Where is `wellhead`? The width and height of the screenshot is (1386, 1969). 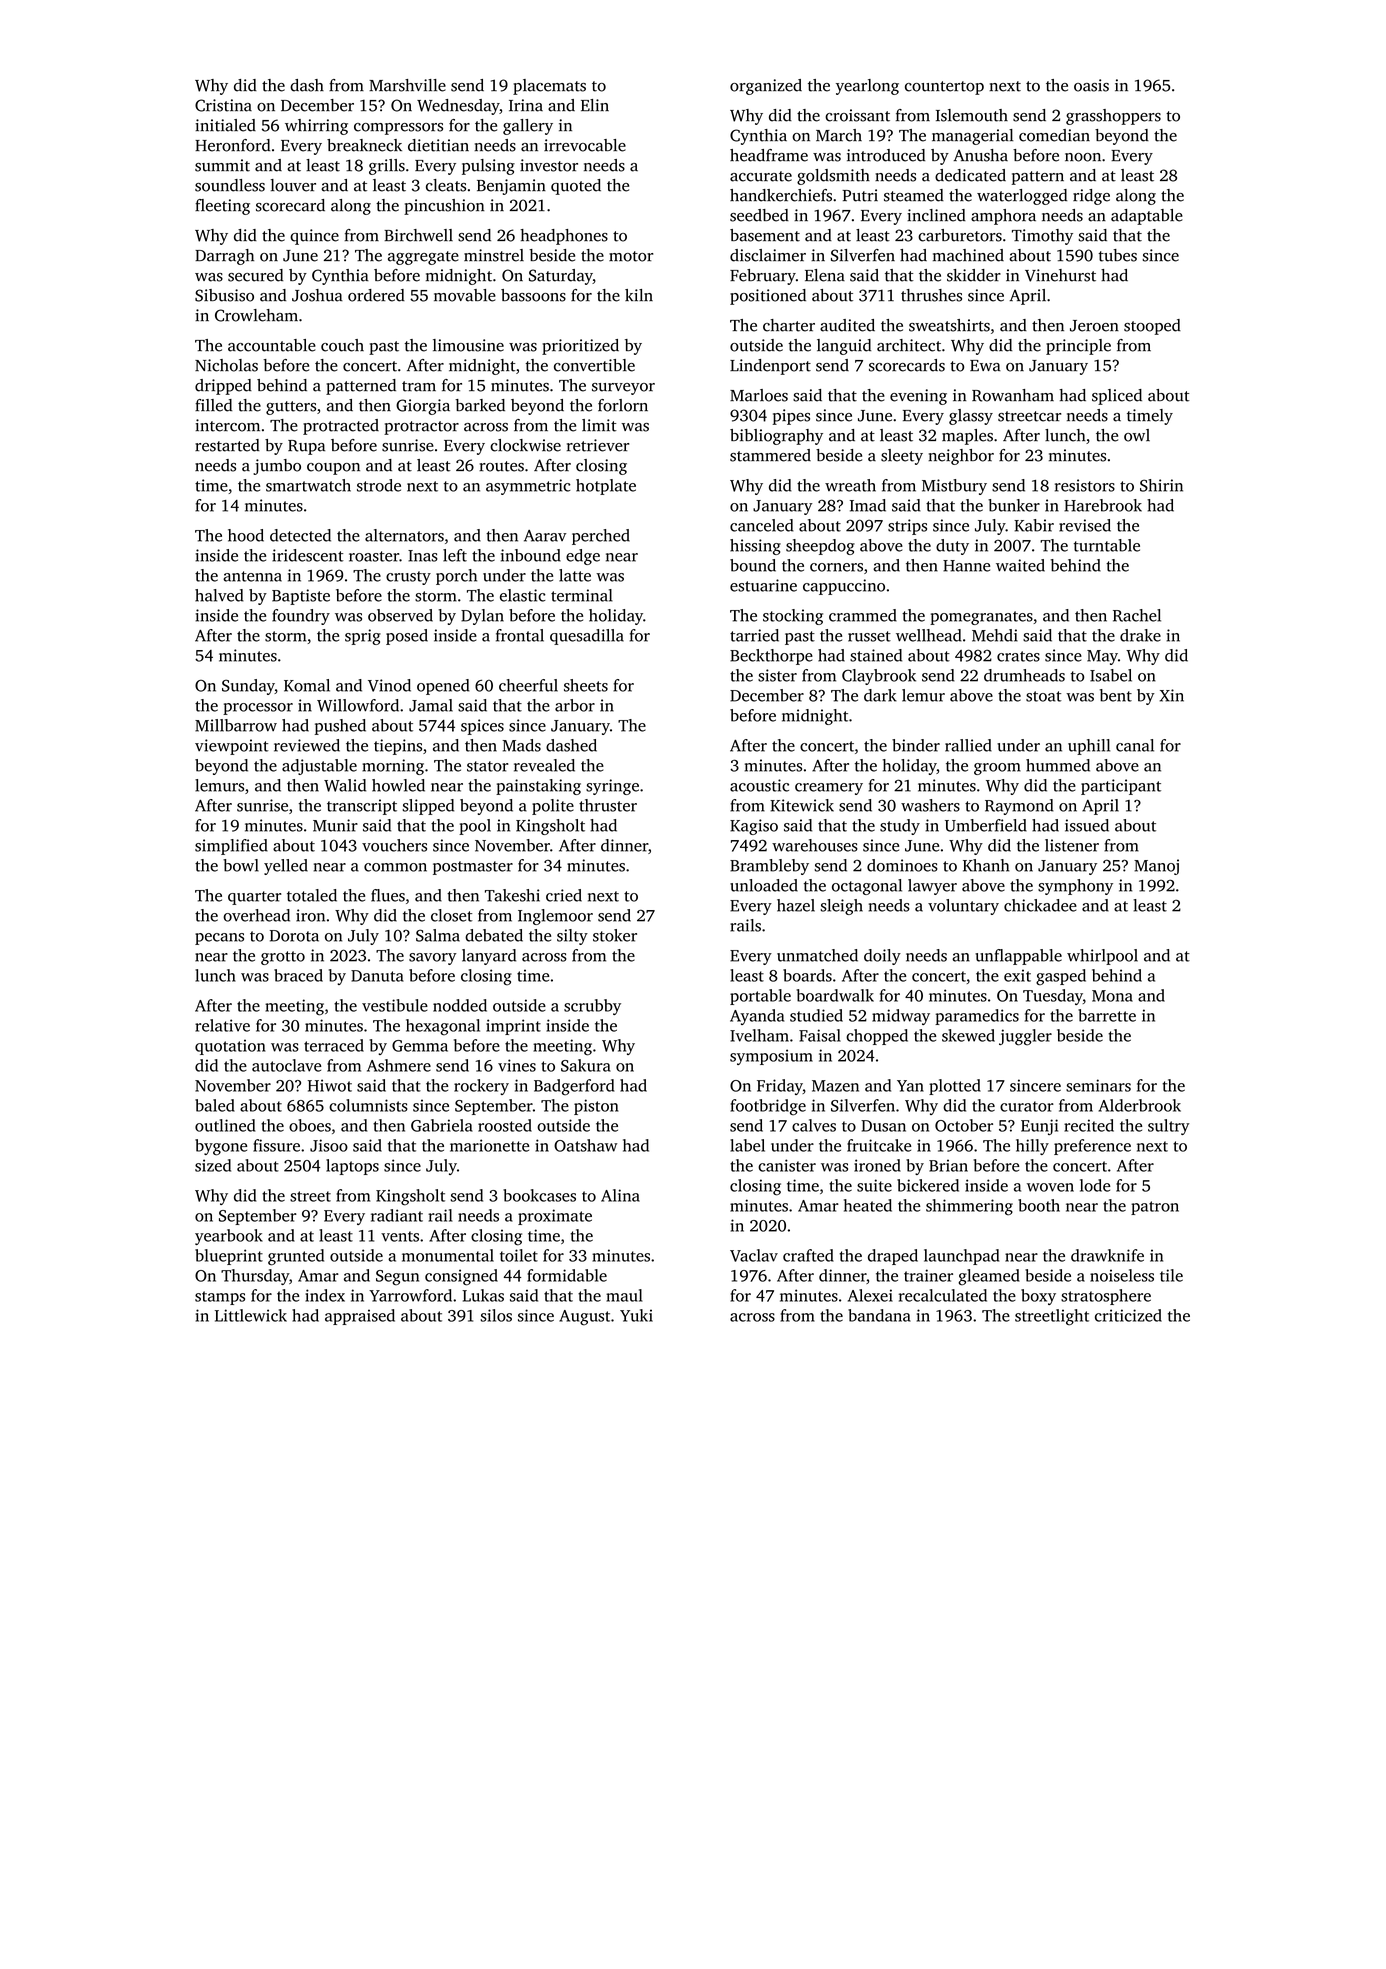
wellhead is located at coordinates (929, 635).
